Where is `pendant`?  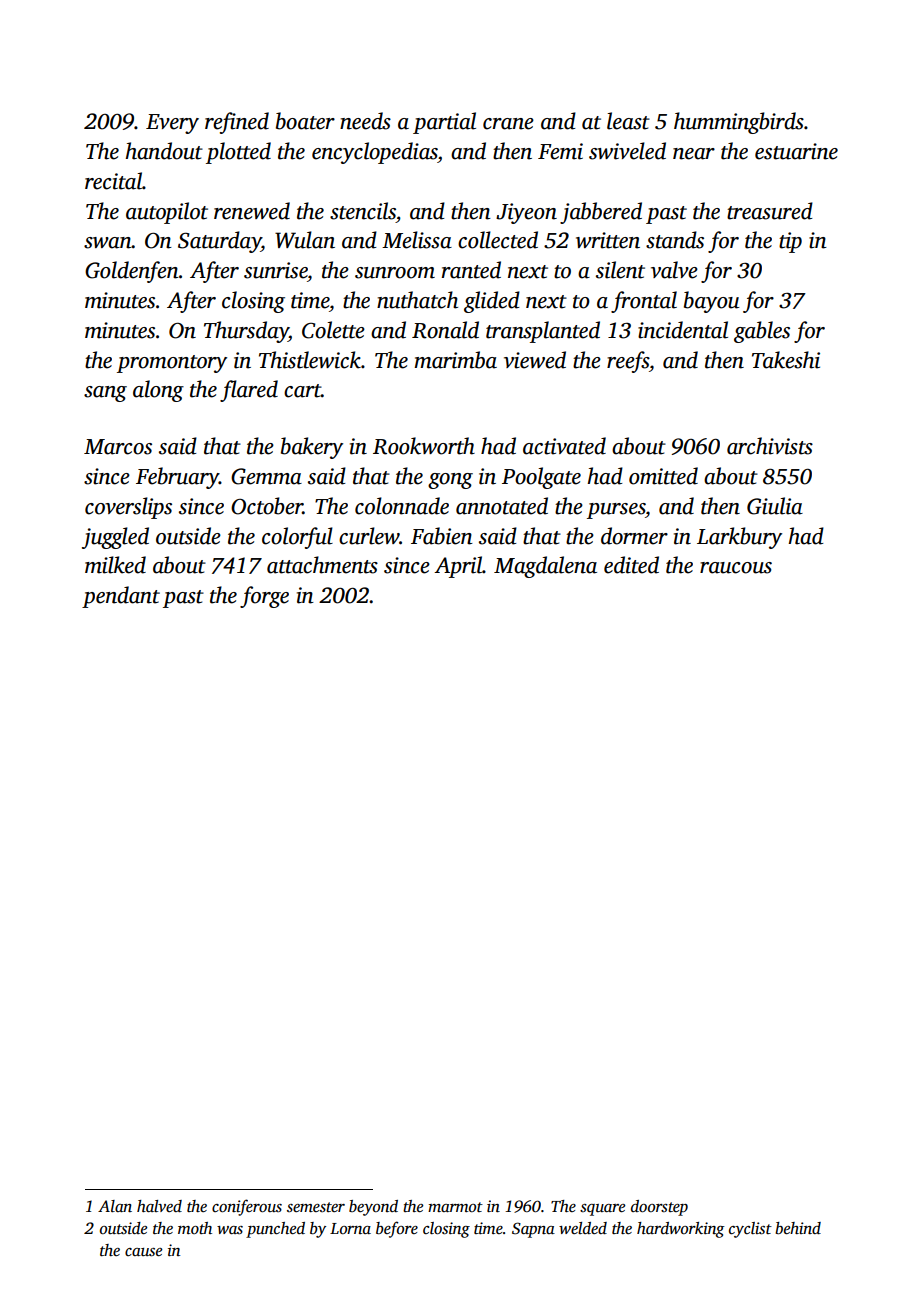 pendant is located at coordinates (121, 597).
